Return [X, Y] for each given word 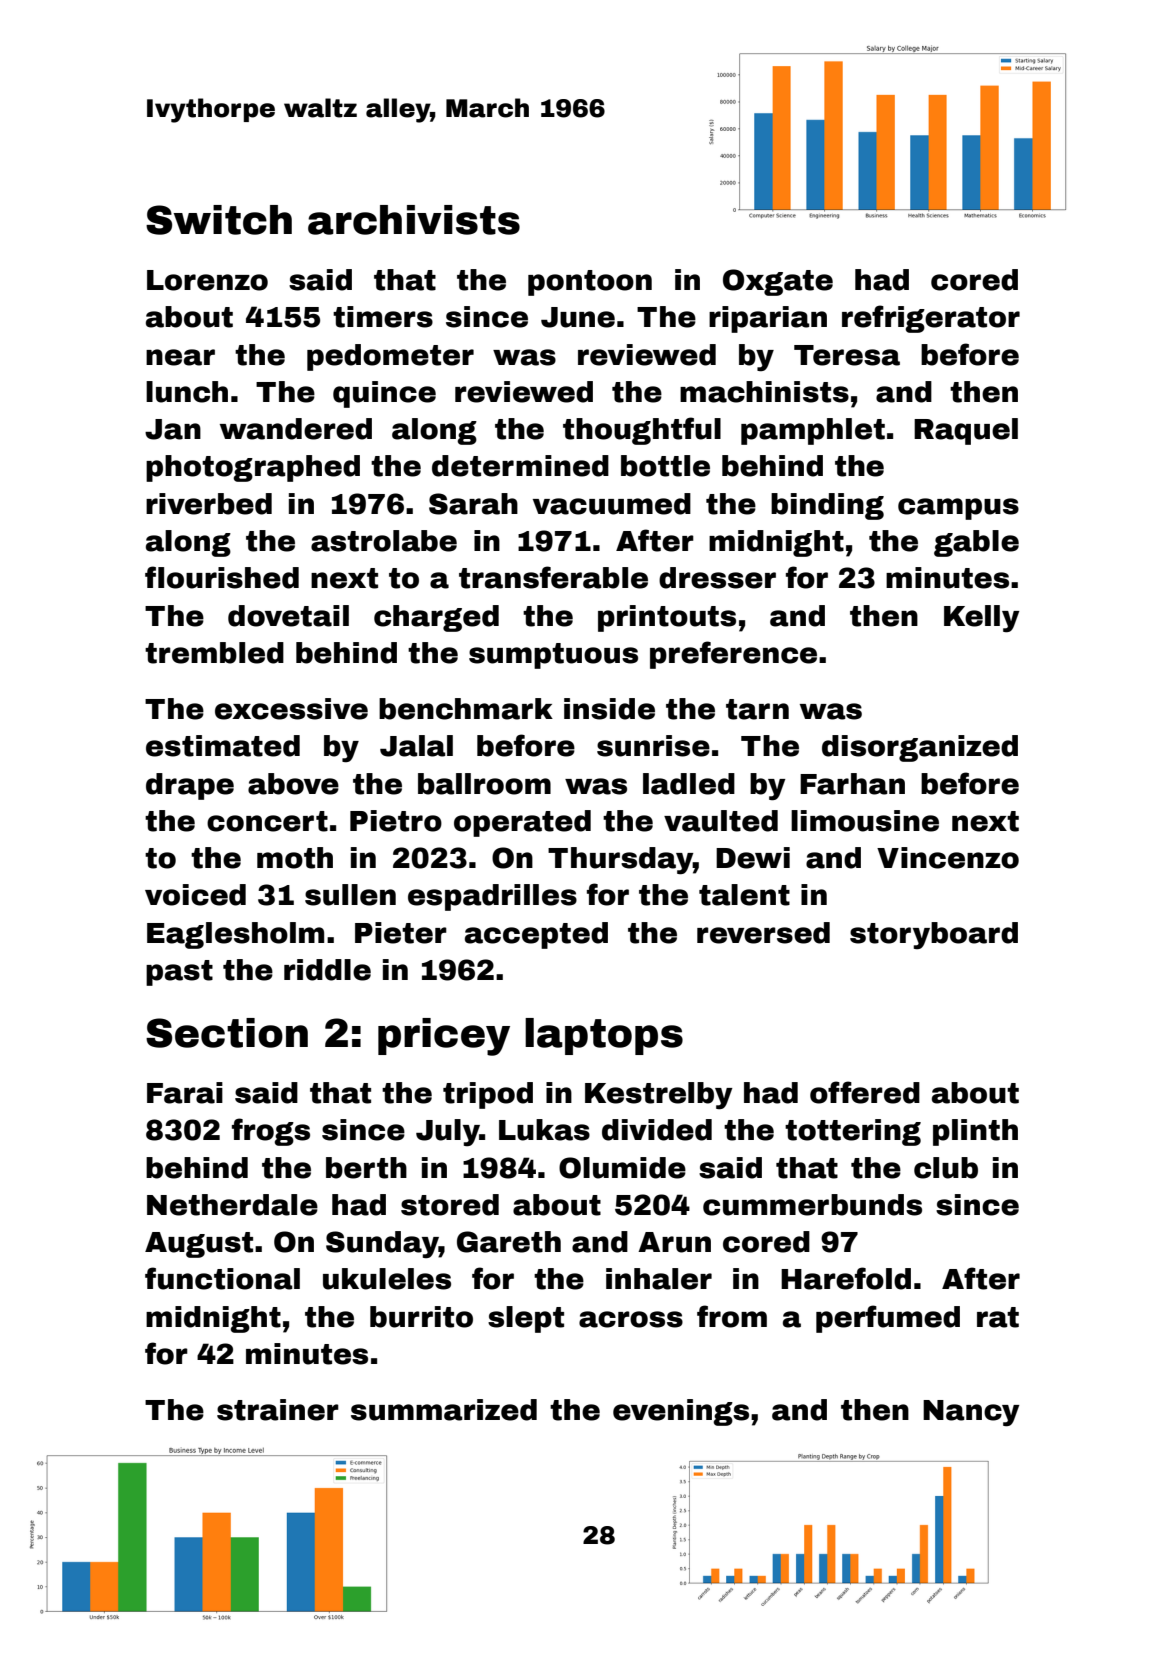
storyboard [934, 935]
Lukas [544, 1130]
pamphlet [813, 431]
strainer [278, 1410]
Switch [219, 220]
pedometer [390, 357]
